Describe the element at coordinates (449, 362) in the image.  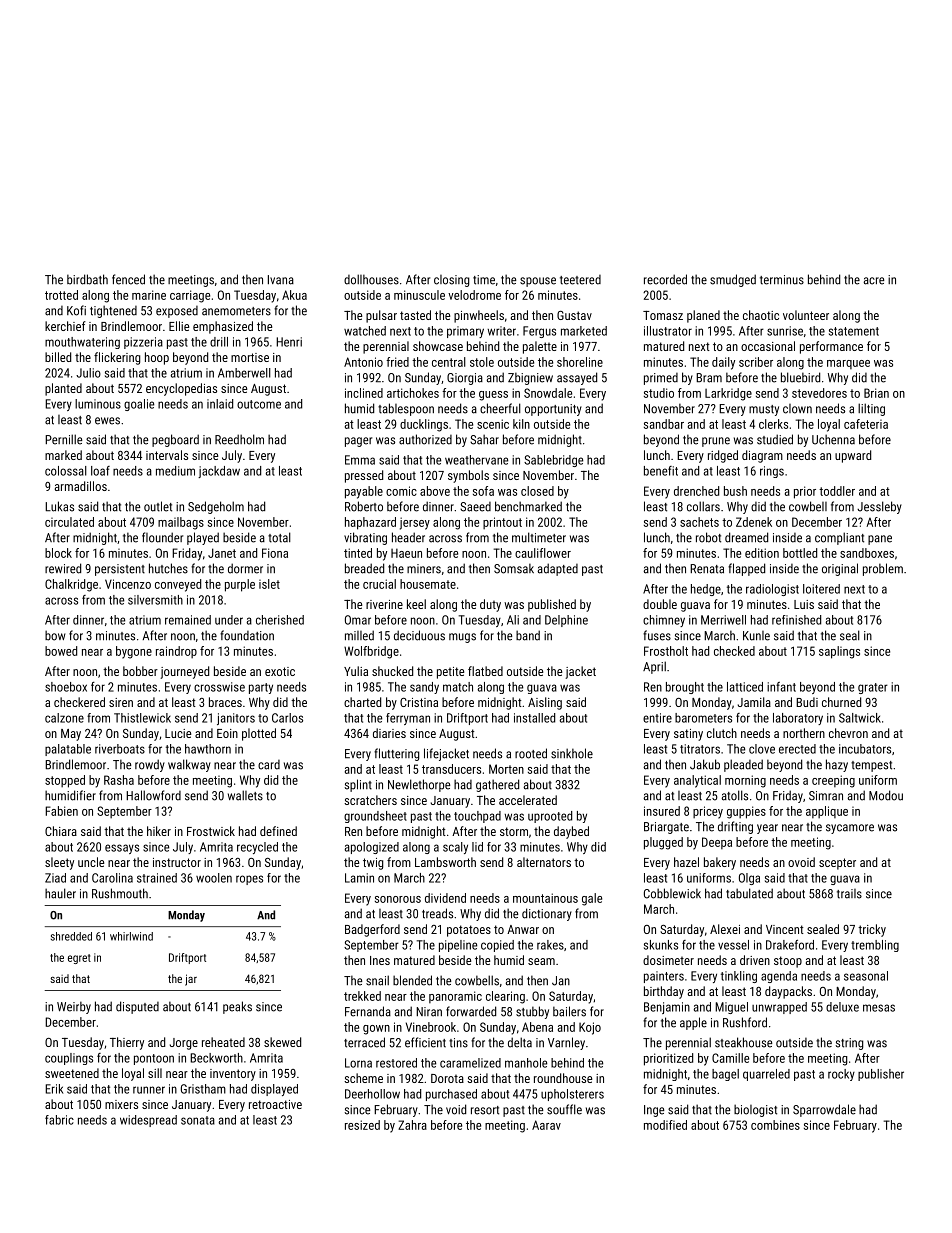
I see `central` at that location.
